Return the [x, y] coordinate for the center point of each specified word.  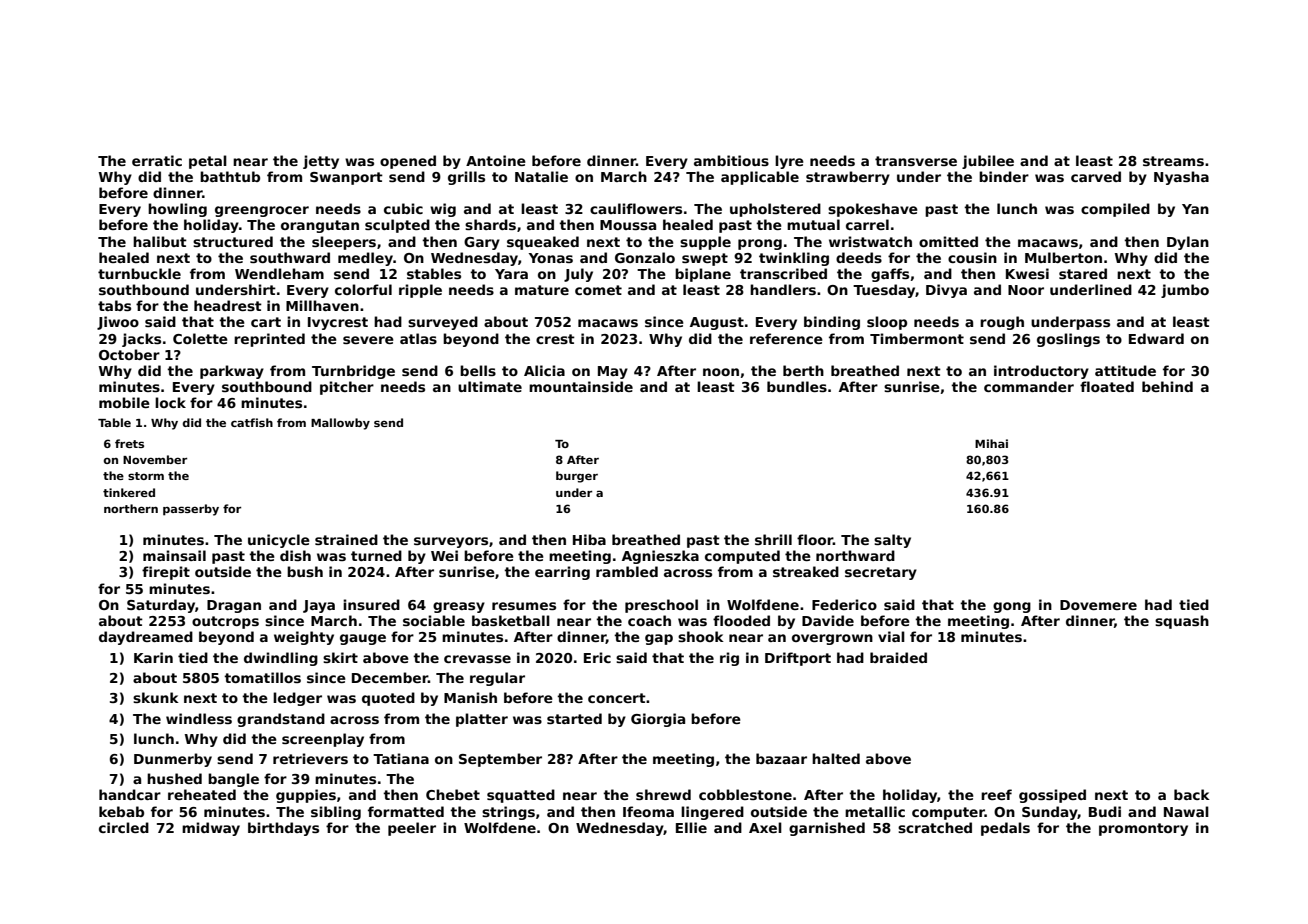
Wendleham [279, 273]
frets [129, 443]
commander [1029, 386]
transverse [916, 161]
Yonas [551, 258]
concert [617, 698]
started [574, 718]
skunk [156, 697]
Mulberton [1063, 257]
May [613, 372]
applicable [760, 178]
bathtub [230, 176]
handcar [130, 794]
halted [836, 758]
